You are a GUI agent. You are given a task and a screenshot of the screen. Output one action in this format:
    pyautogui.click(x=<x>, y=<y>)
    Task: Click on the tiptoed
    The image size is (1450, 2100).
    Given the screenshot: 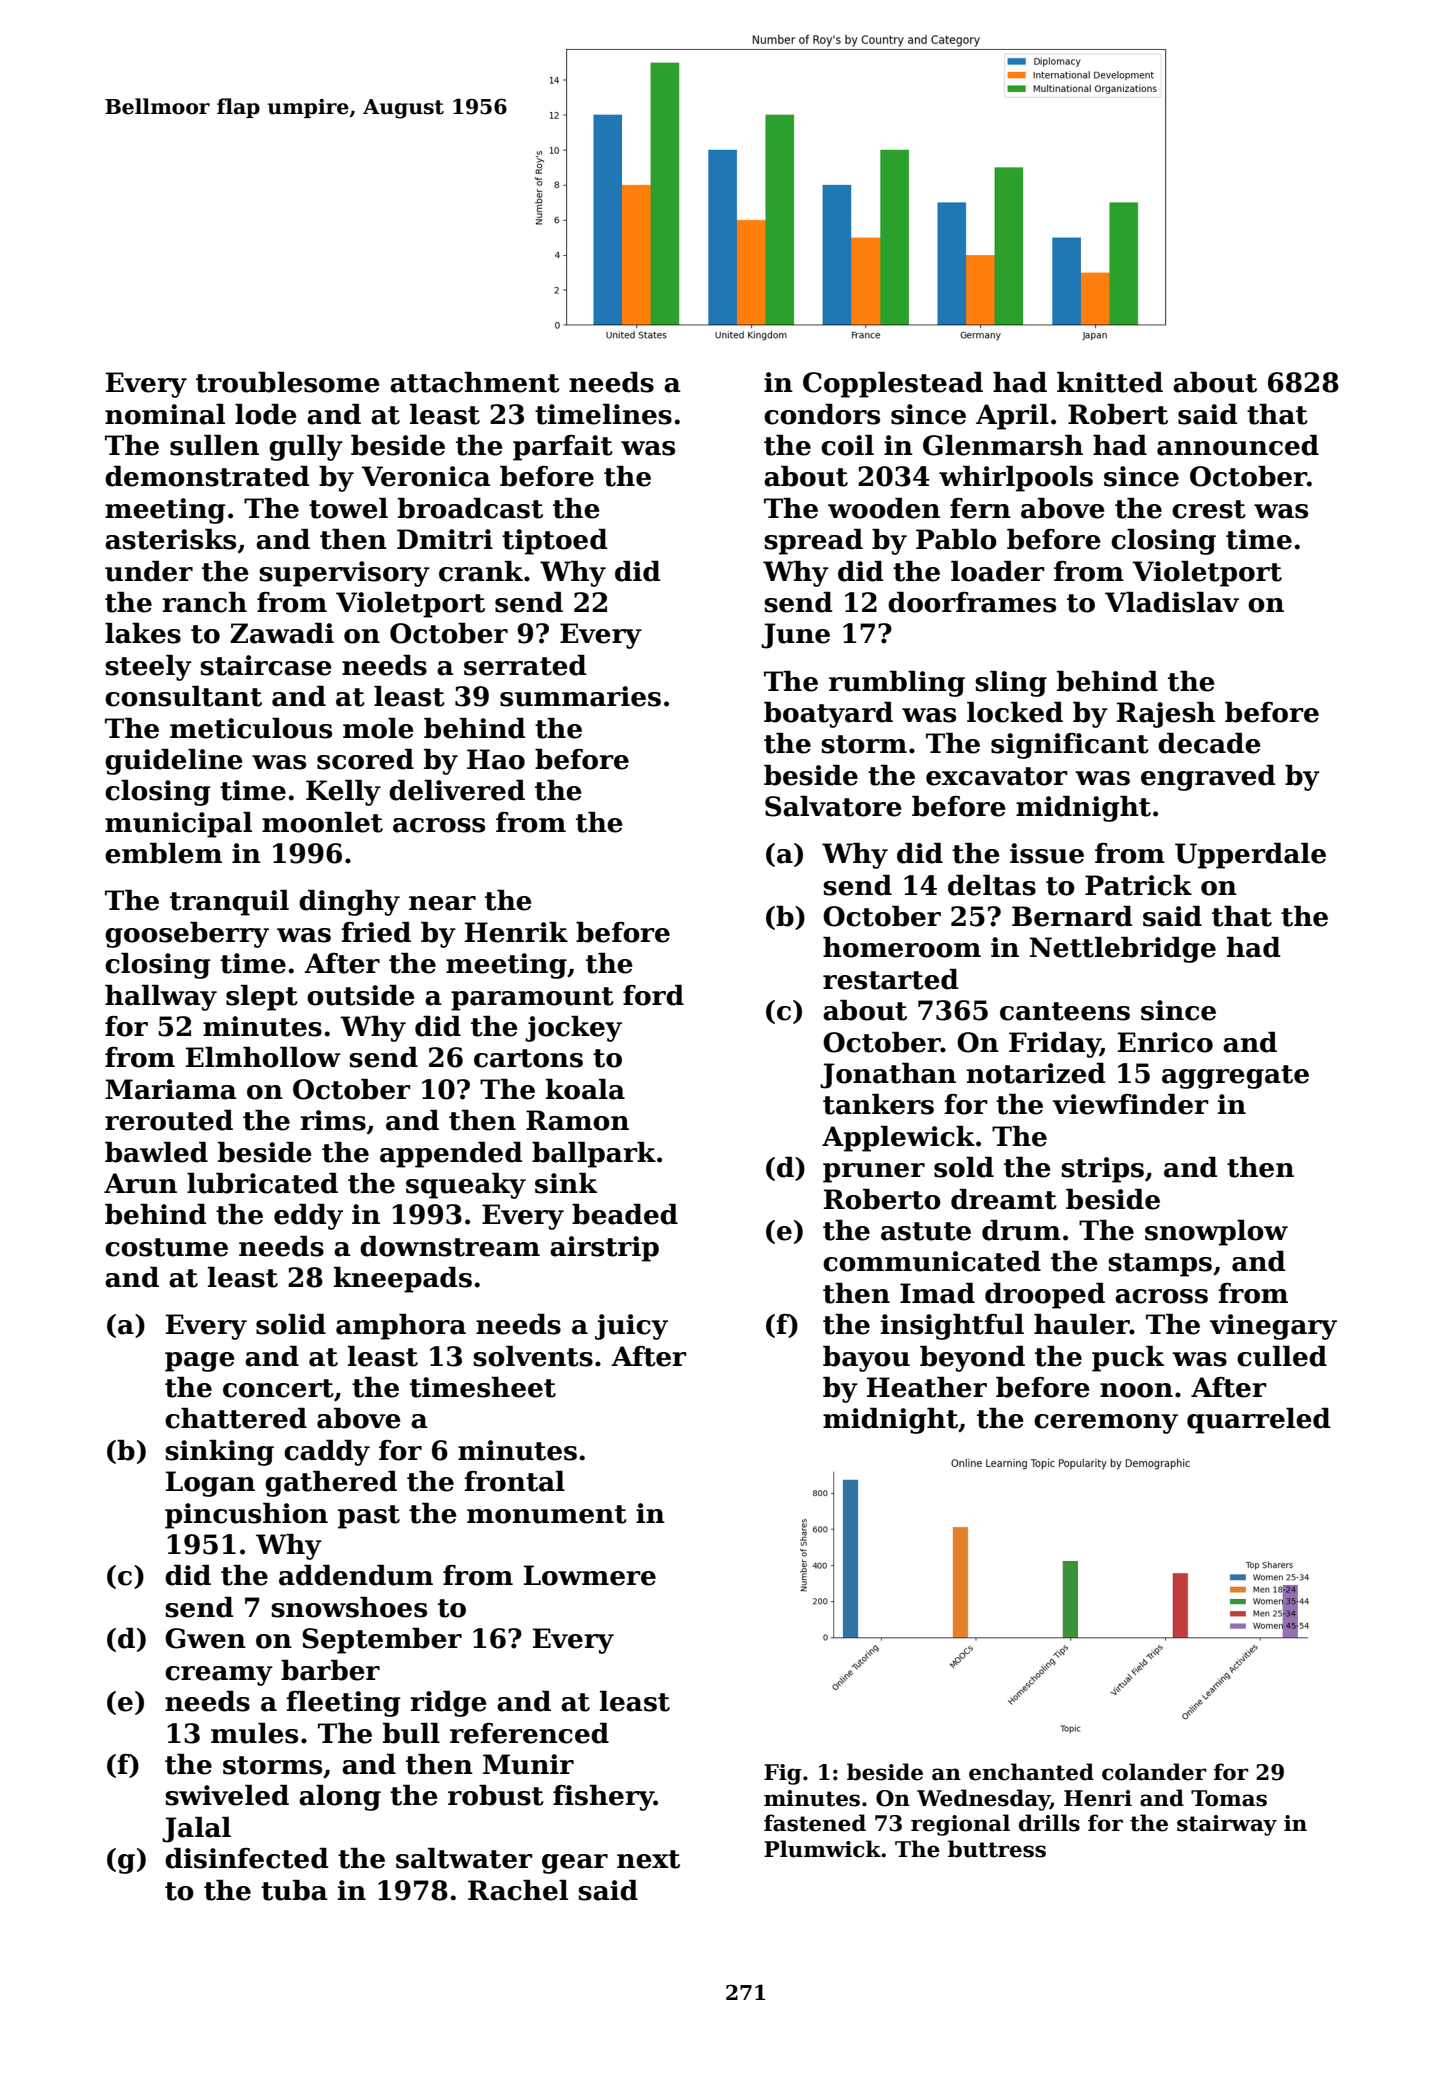 What is the action you would take?
    pyautogui.click(x=555, y=542)
